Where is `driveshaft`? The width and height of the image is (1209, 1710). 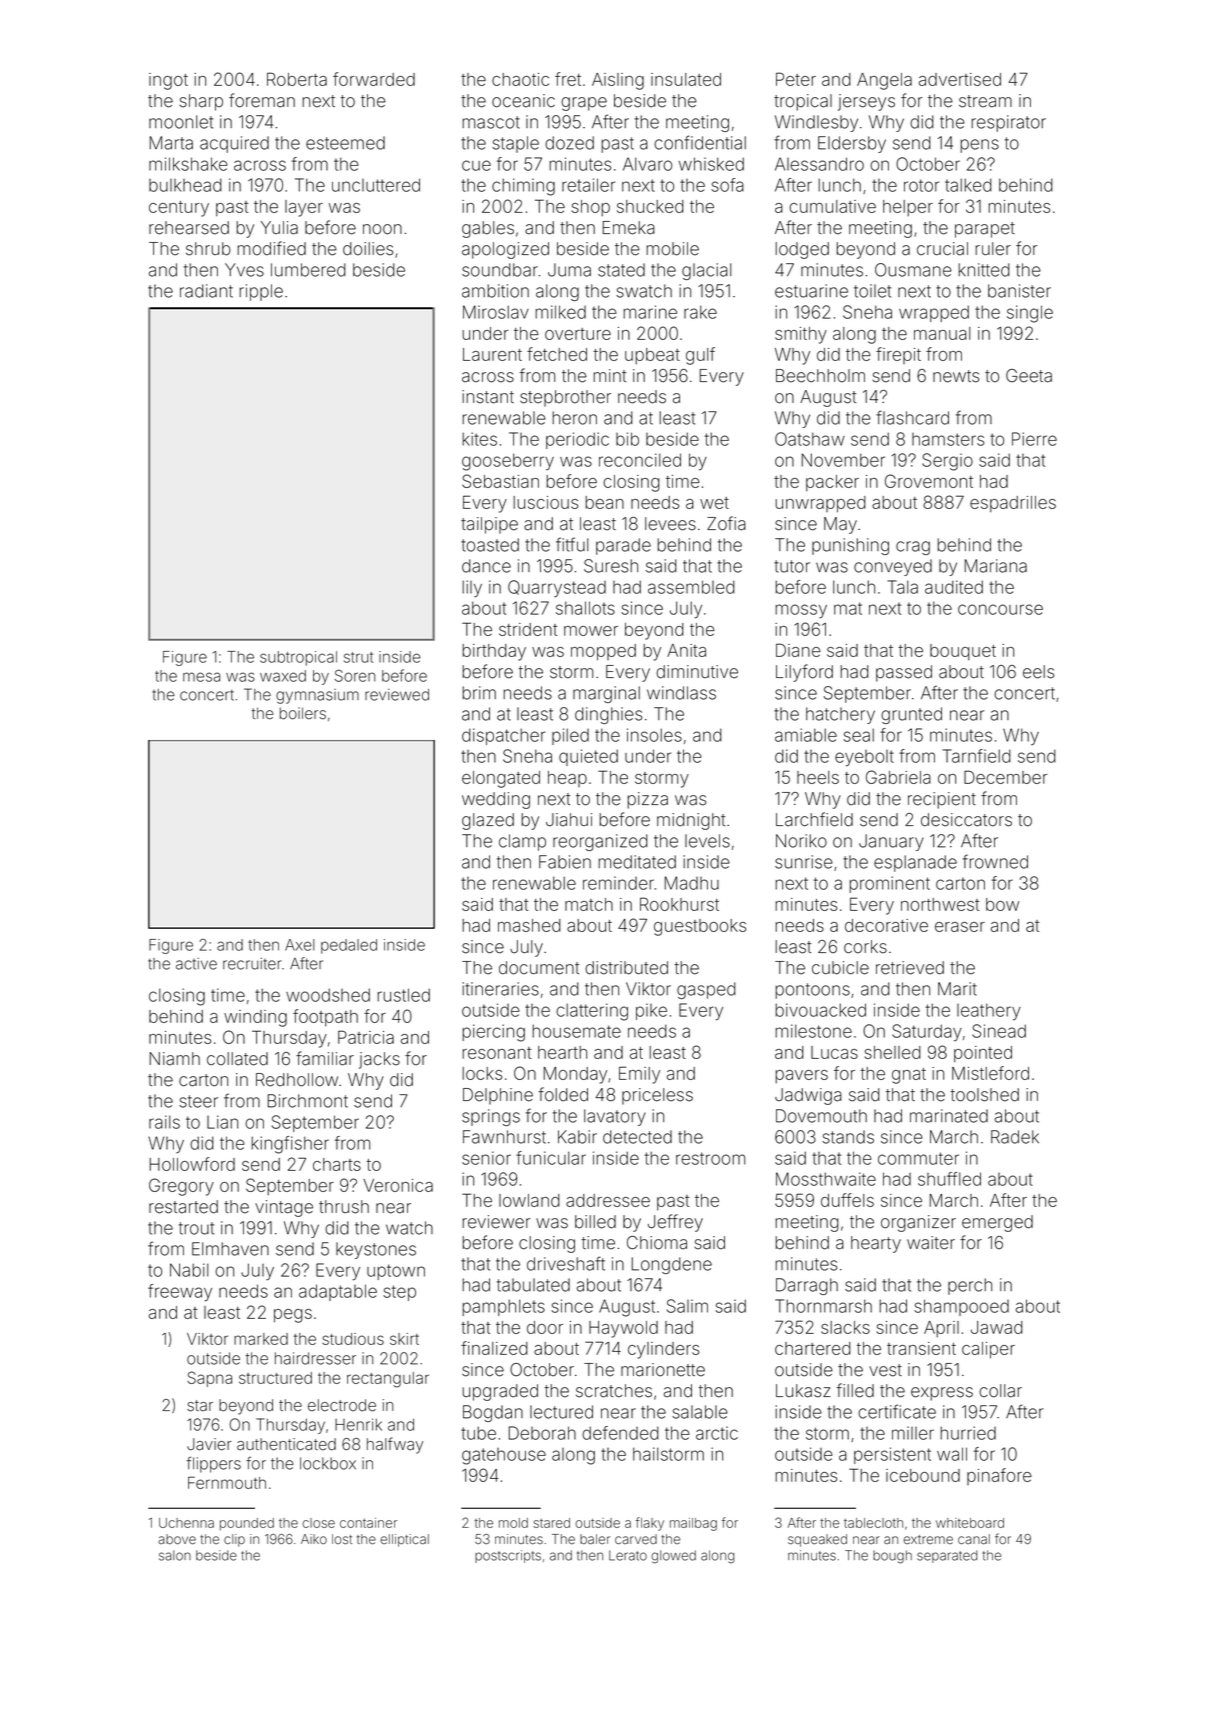 driveshaft is located at coordinates (566, 1263).
